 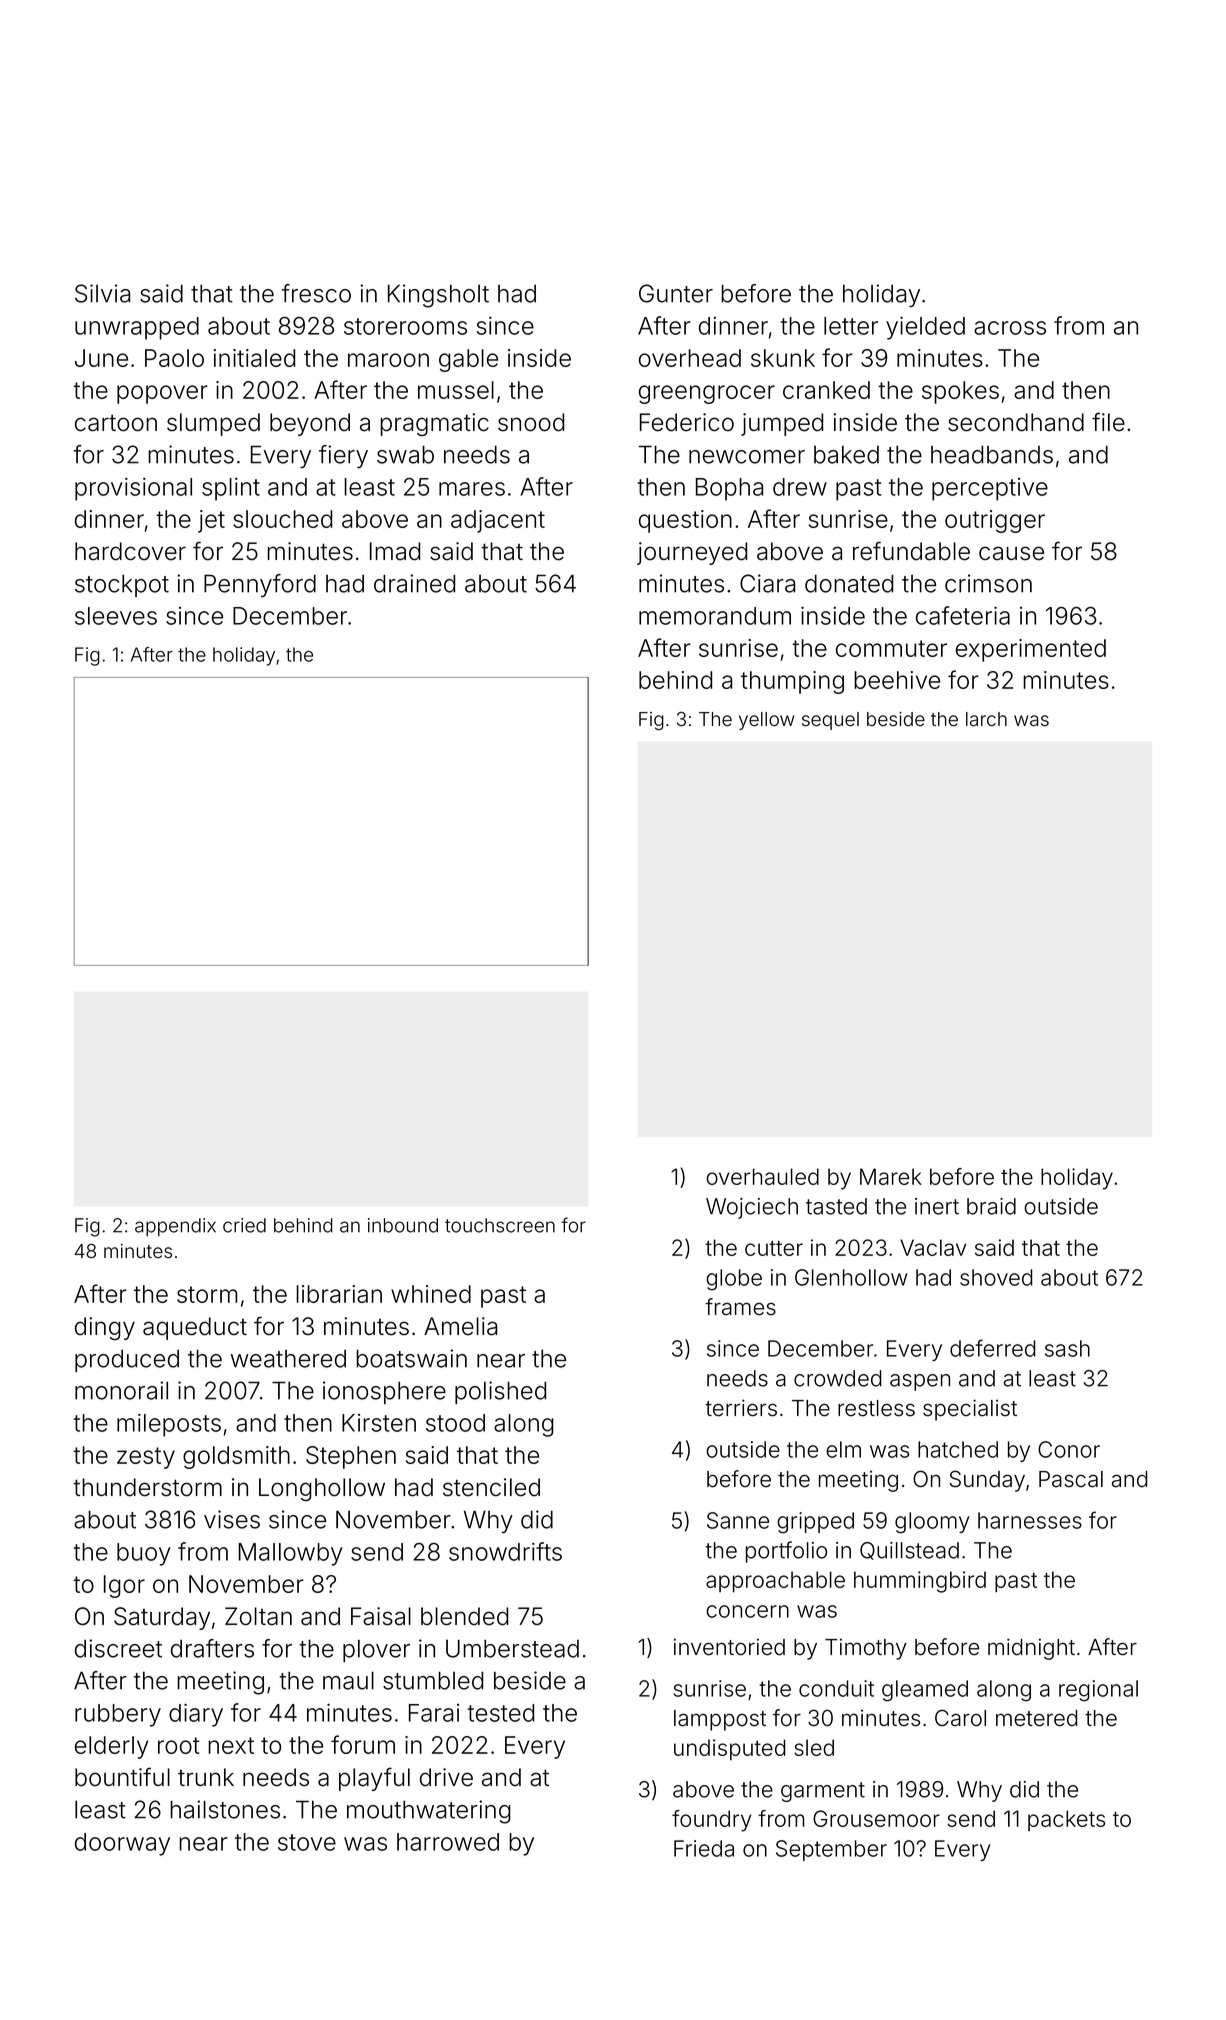 I want to click on sleeves, so click(x=116, y=616).
